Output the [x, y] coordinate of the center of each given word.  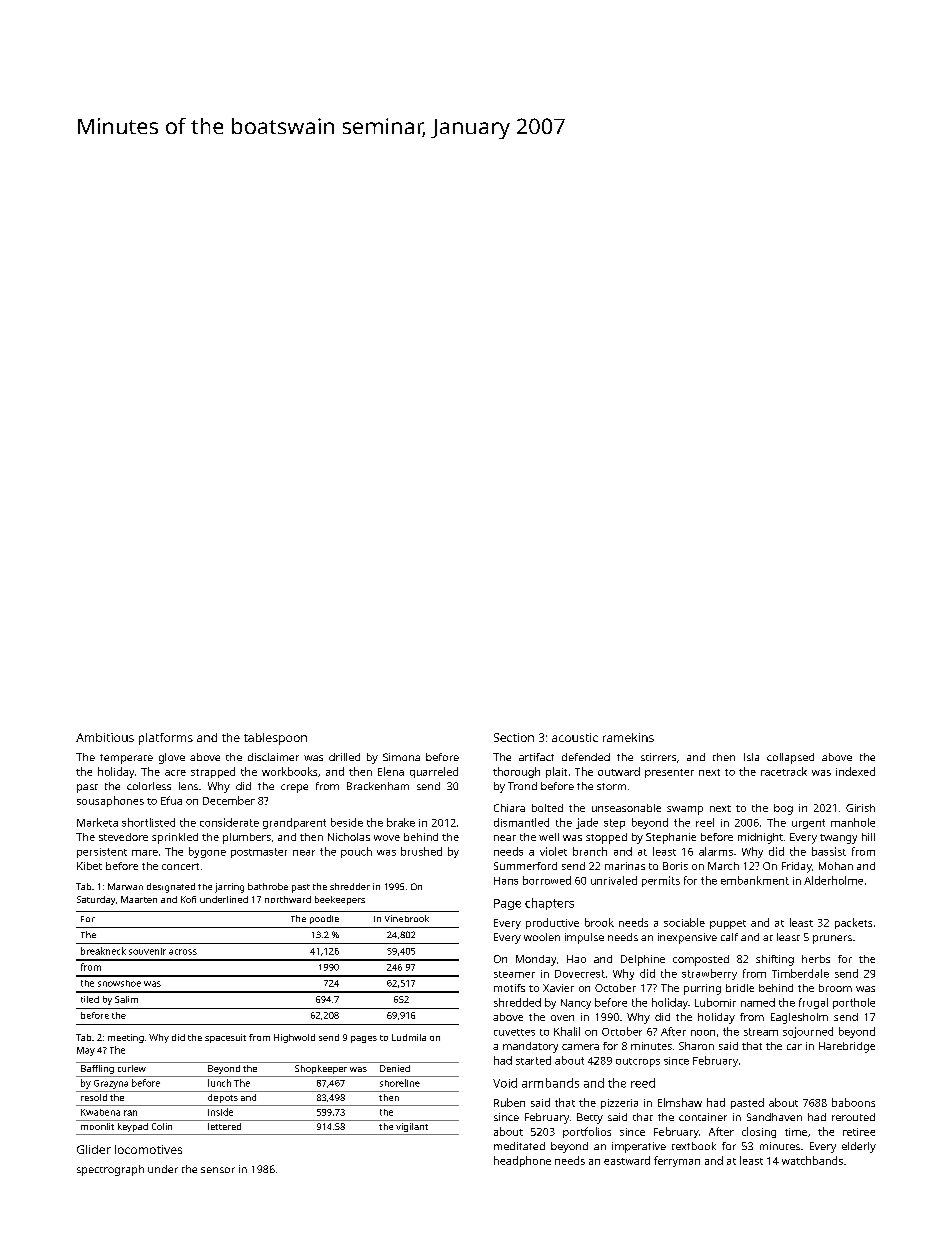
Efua [171, 800]
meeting [126, 1038]
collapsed [790, 758]
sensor [218, 1170]
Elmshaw [680, 1102]
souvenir [147, 951]
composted [701, 960]
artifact [536, 757]
